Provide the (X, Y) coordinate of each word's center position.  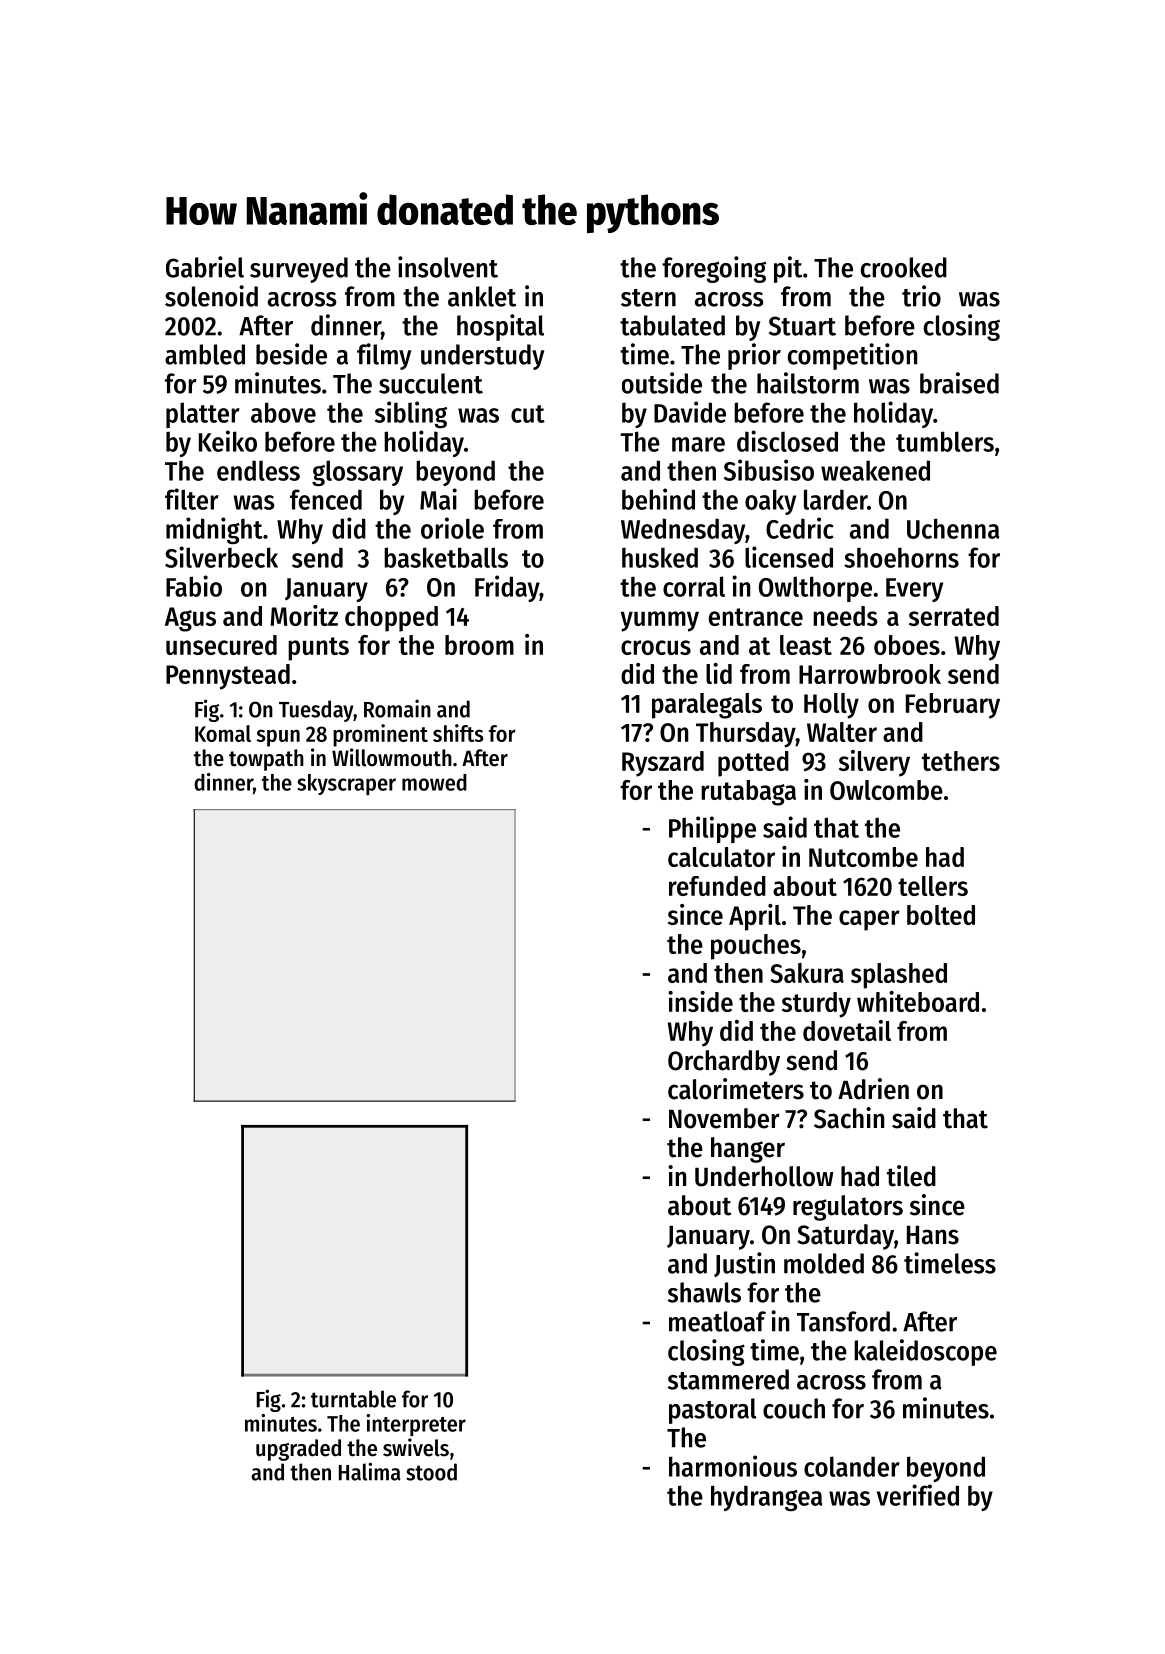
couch (794, 1408)
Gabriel (205, 267)
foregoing (714, 269)
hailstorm (808, 383)
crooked (904, 267)
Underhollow (764, 1176)
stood (431, 1472)
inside (700, 1001)
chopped (391, 619)
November (724, 1118)
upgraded (298, 1450)
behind (658, 499)
